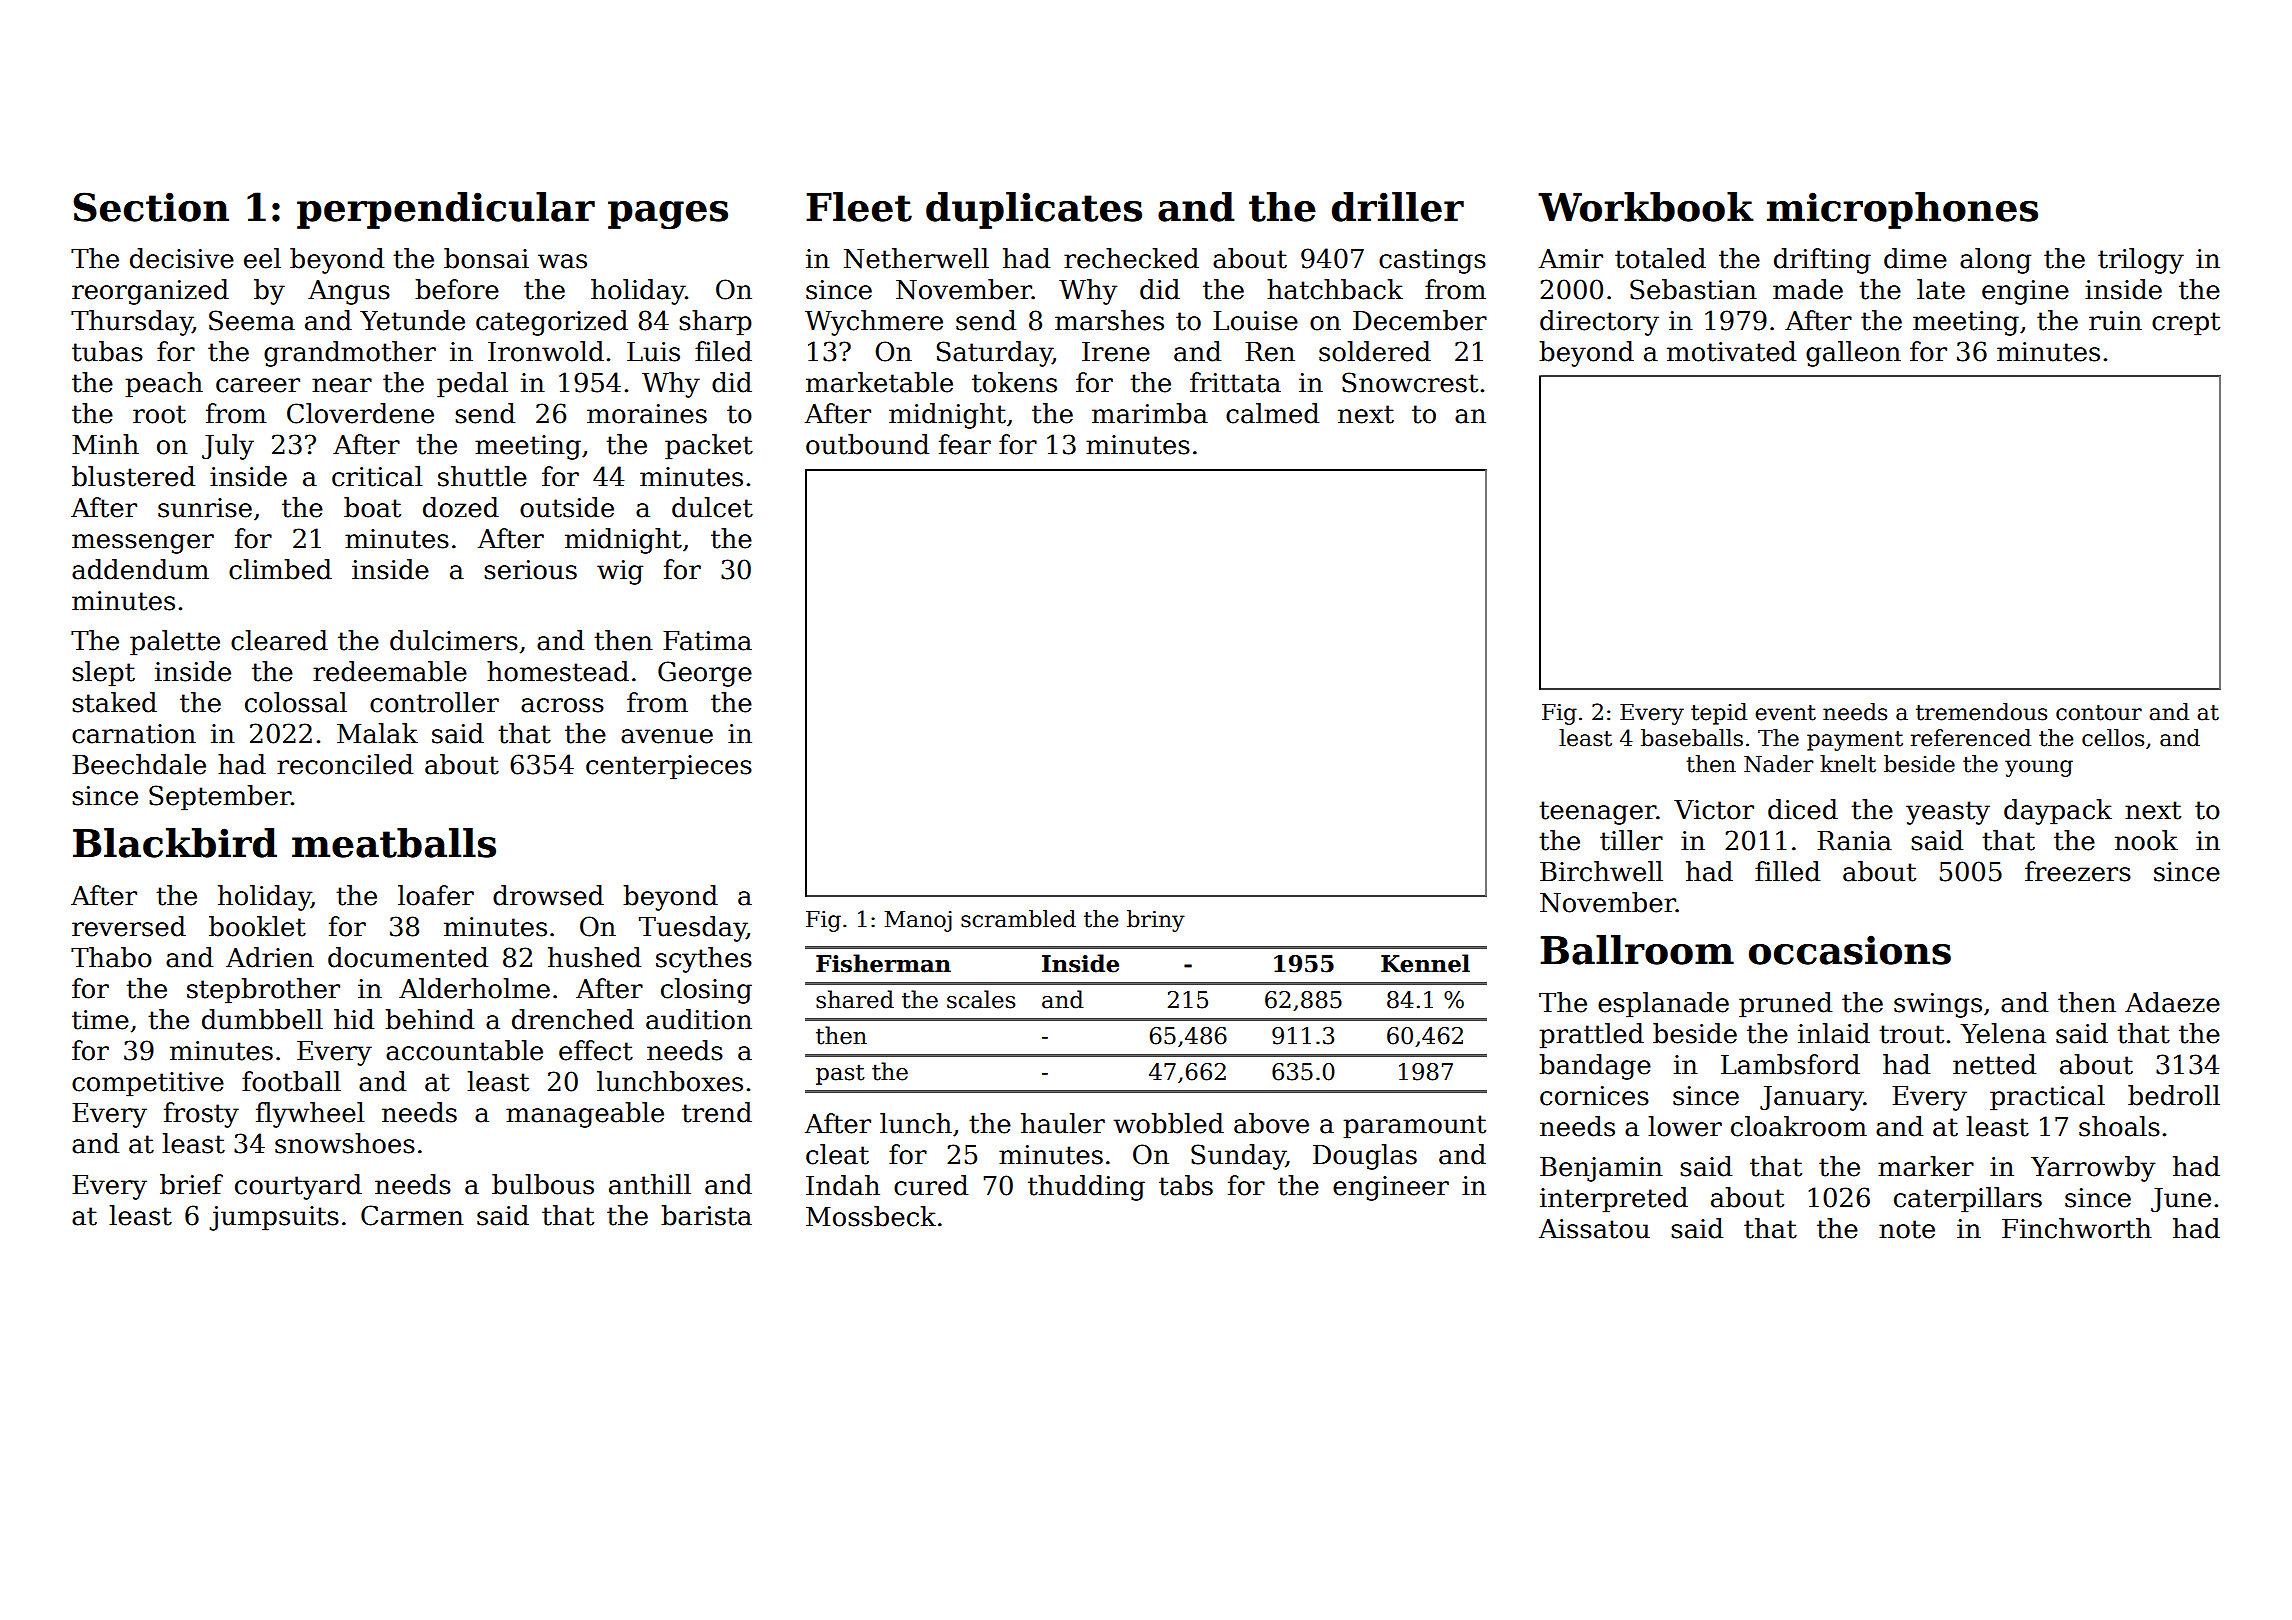  What do you see at coordinates (647, 414) in the screenshot?
I see `moraines` at bounding box center [647, 414].
